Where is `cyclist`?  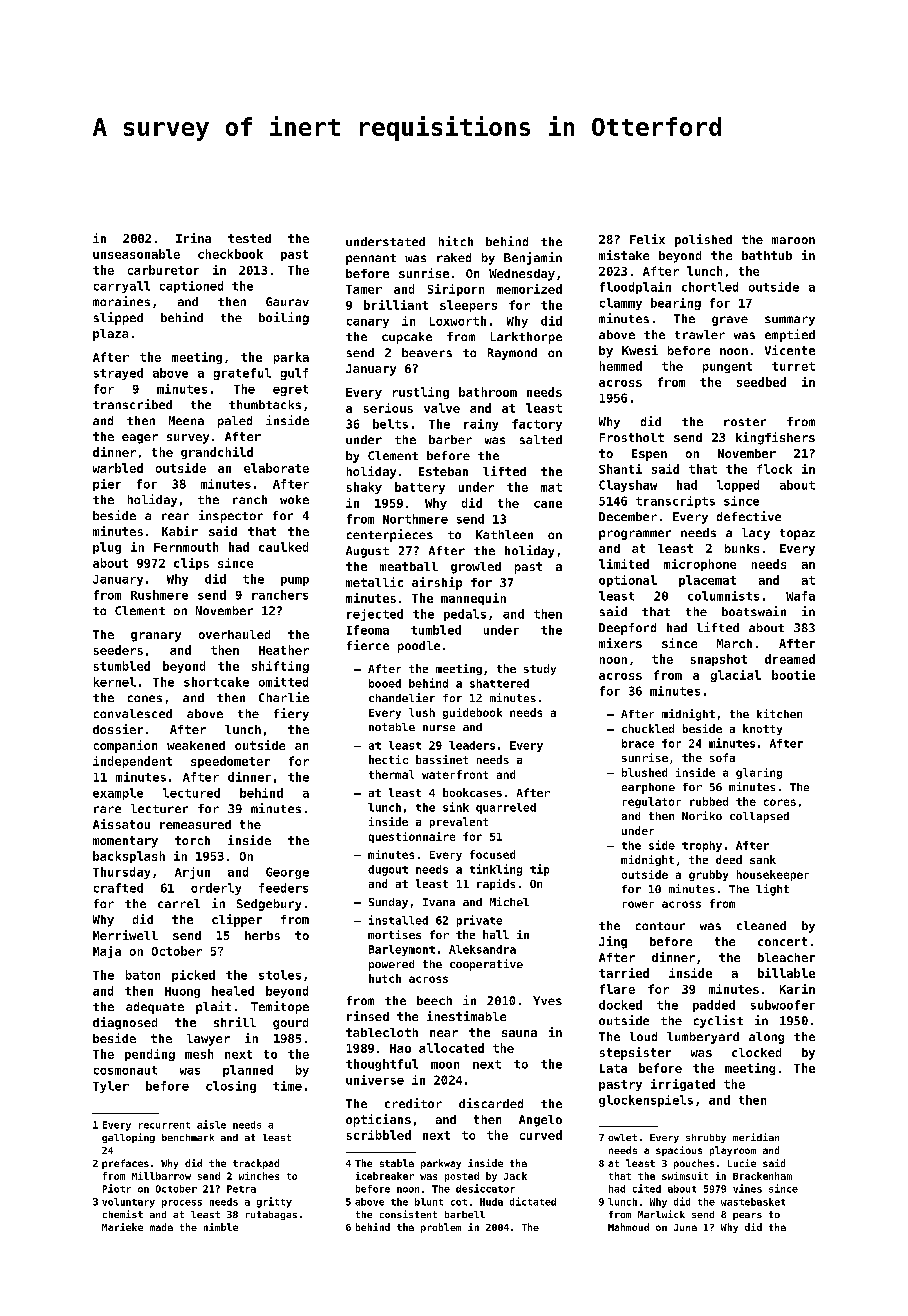 cyclist is located at coordinates (718, 1021).
